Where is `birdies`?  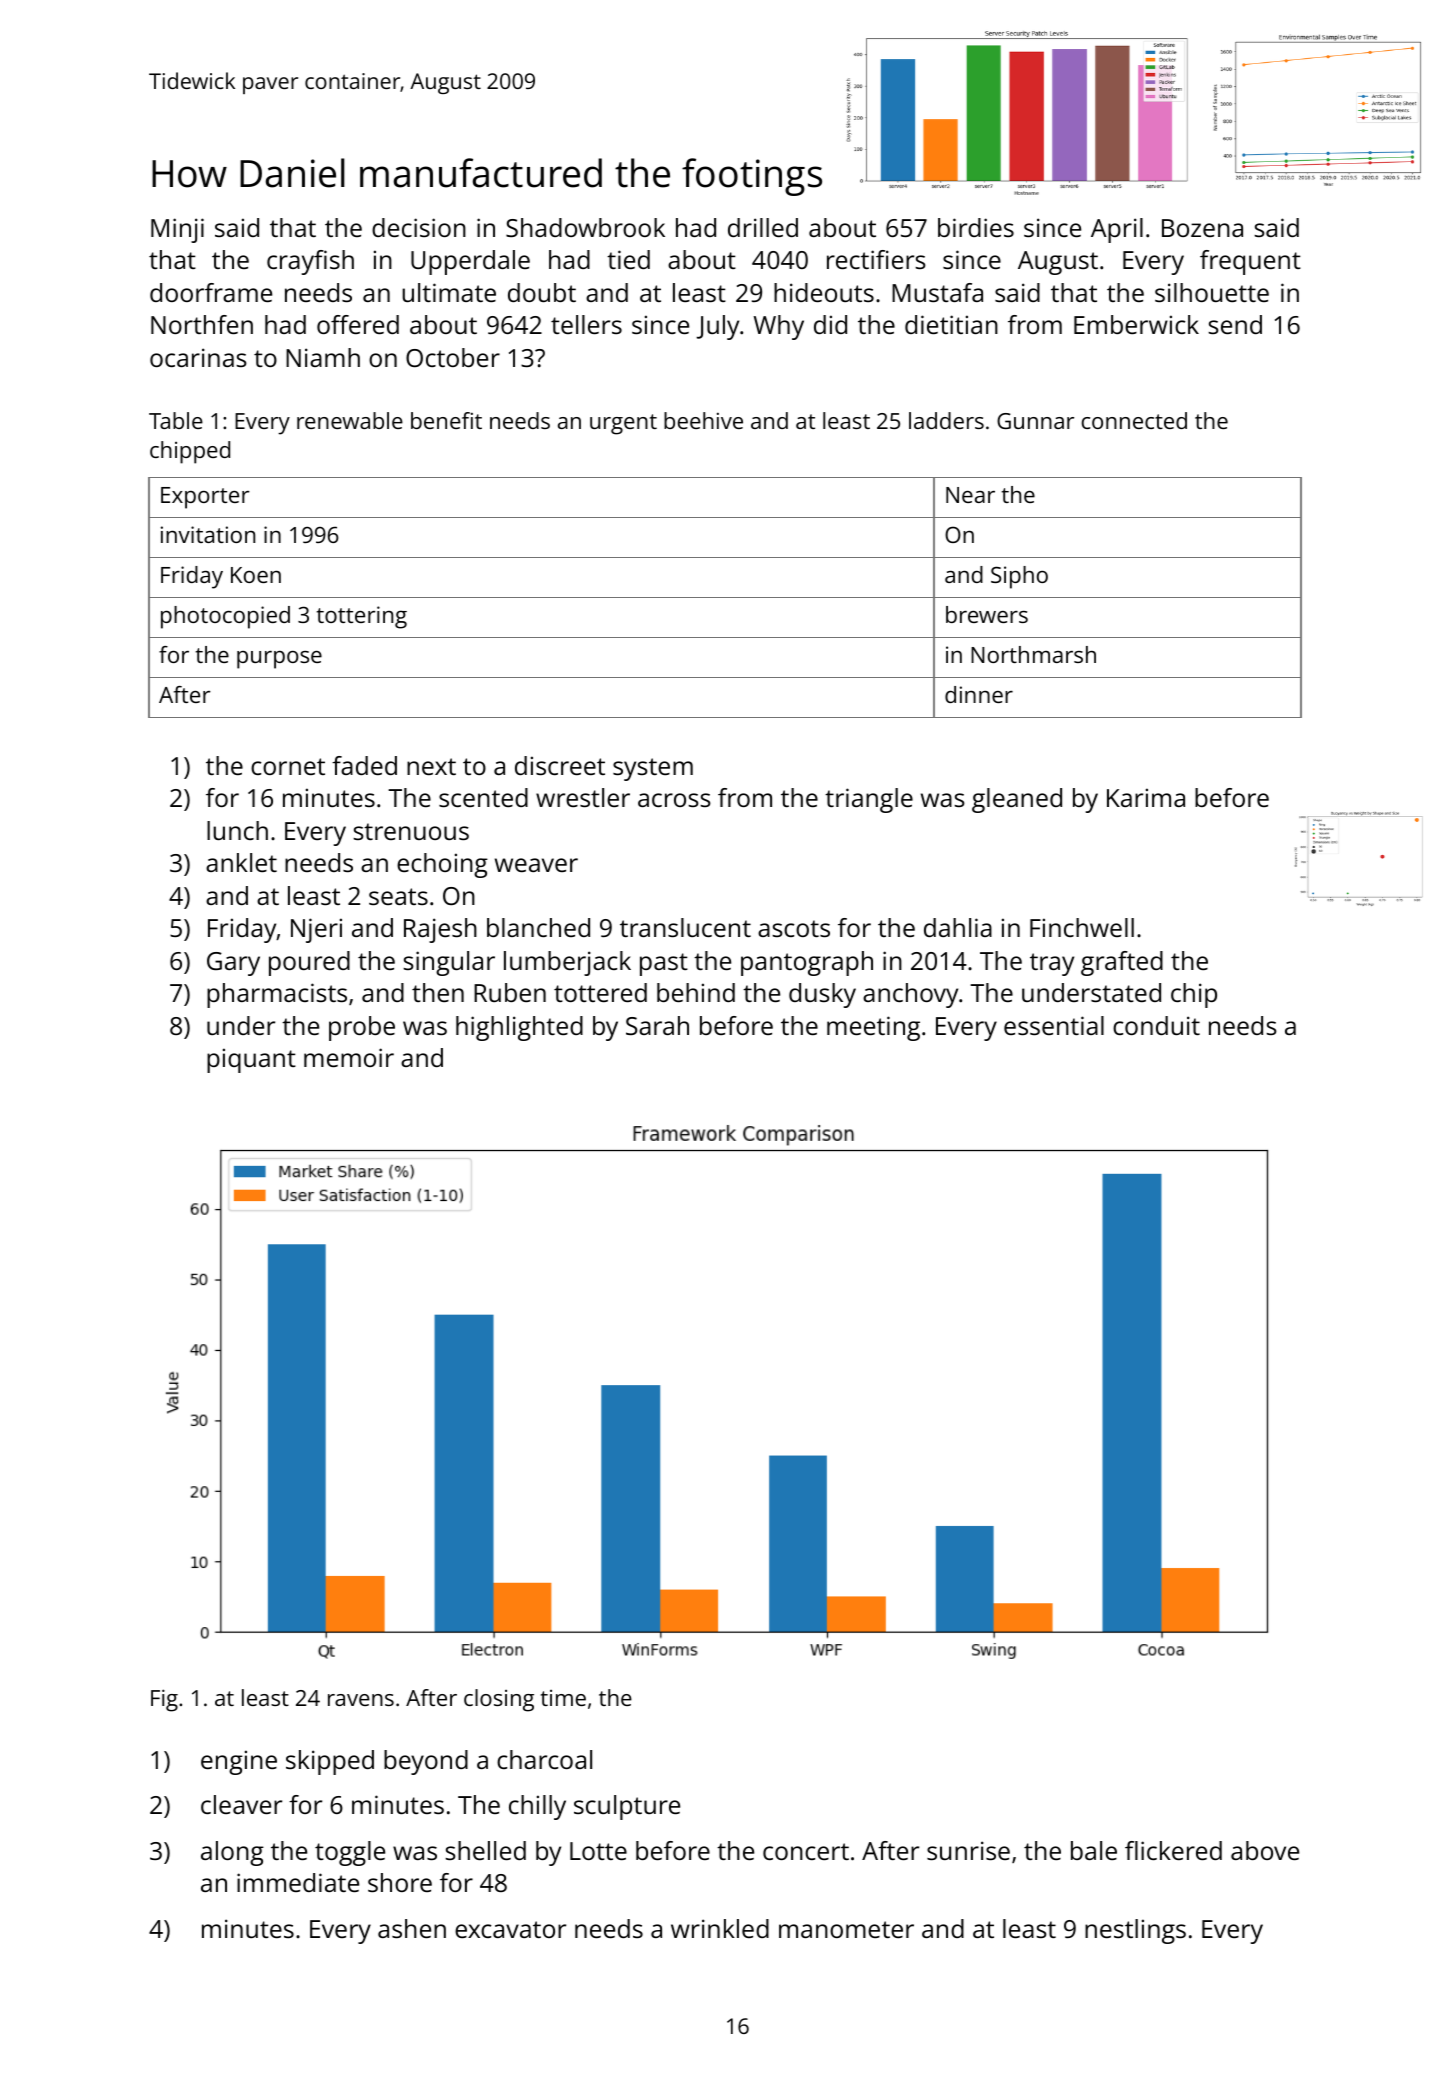
birdies is located at coordinates (976, 227).
